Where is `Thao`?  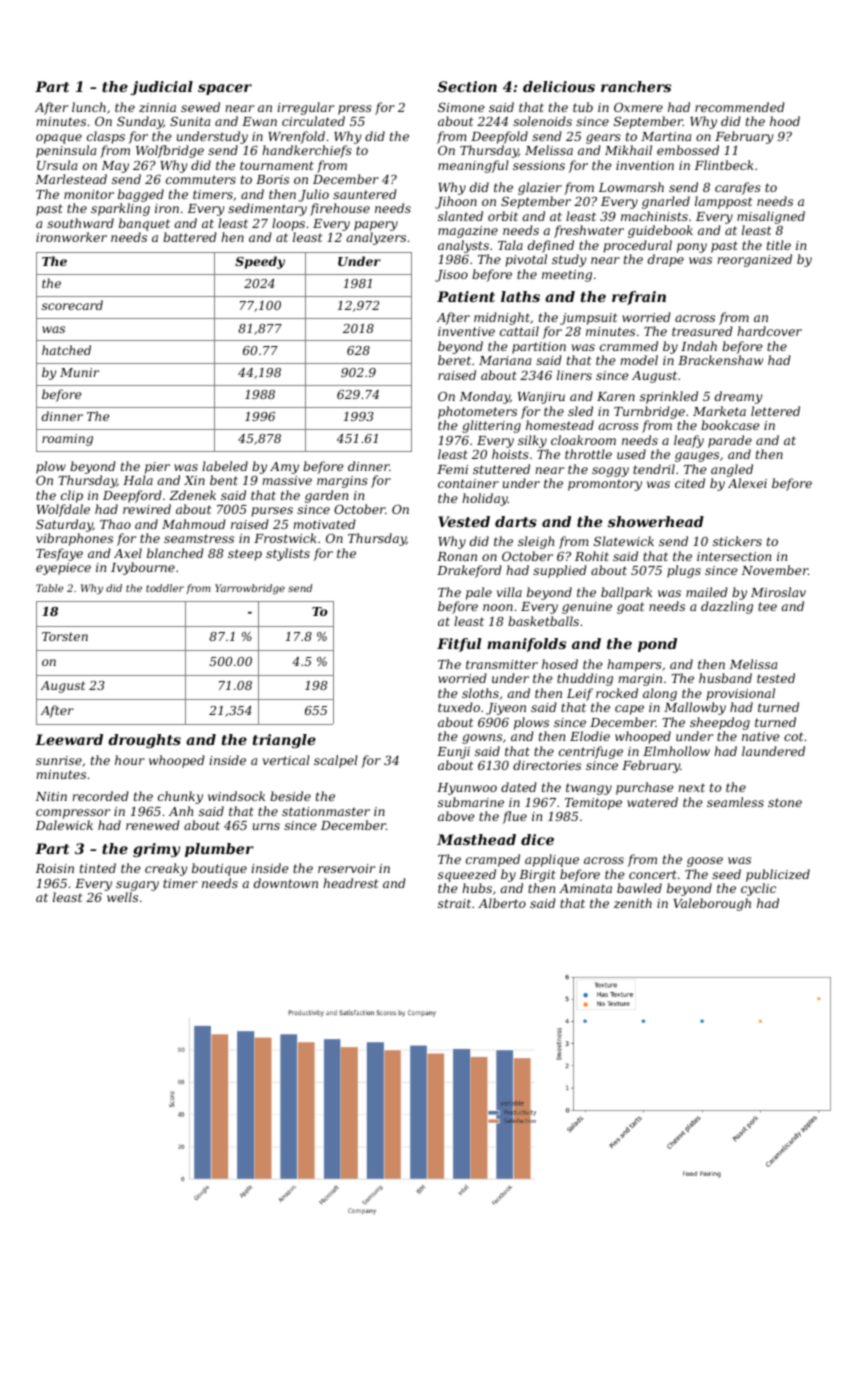
Thao is located at coordinates (115, 524).
